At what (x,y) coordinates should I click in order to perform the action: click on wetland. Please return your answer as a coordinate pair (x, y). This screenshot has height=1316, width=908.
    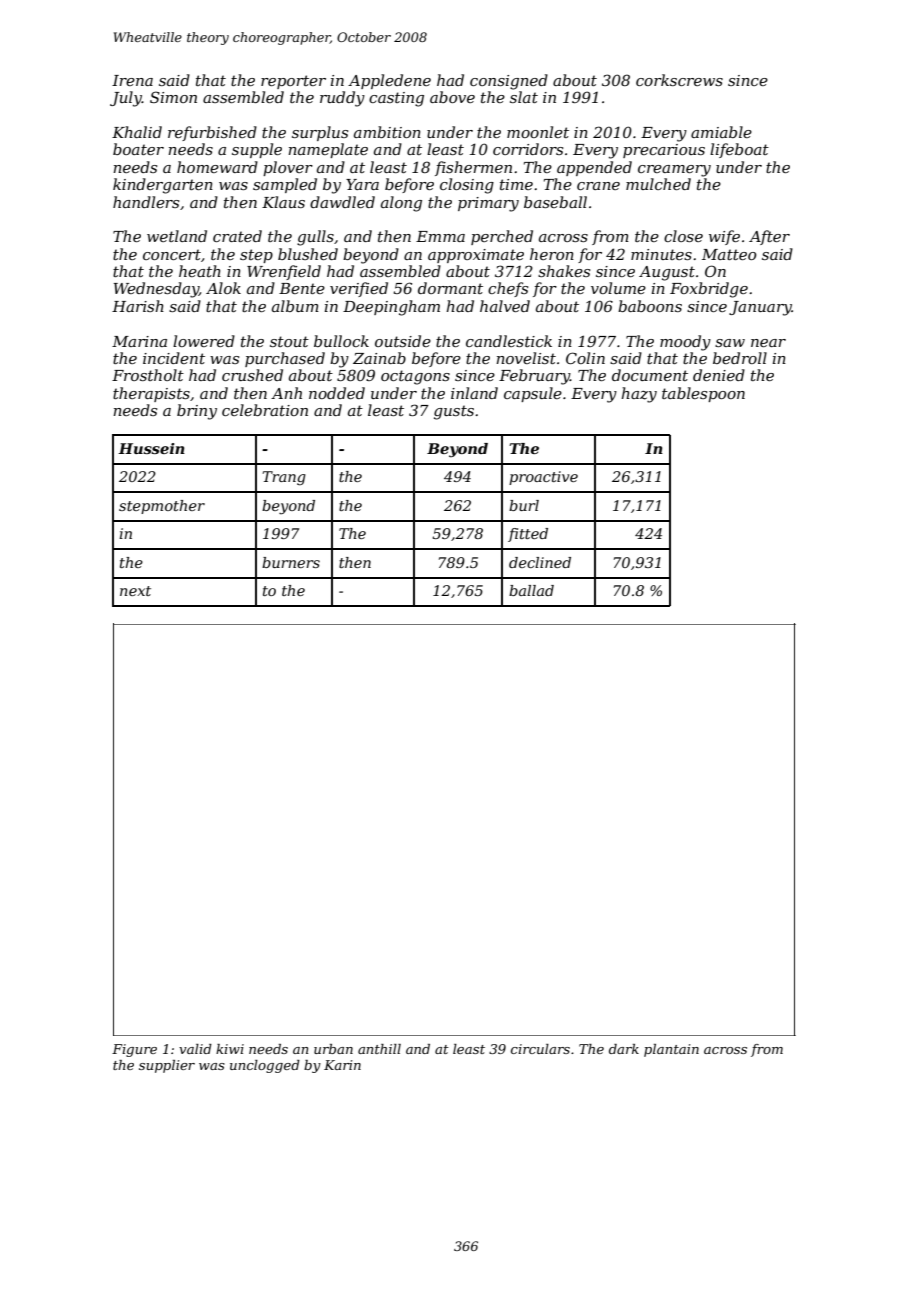
    Looking at the image, I should click on (177, 236).
